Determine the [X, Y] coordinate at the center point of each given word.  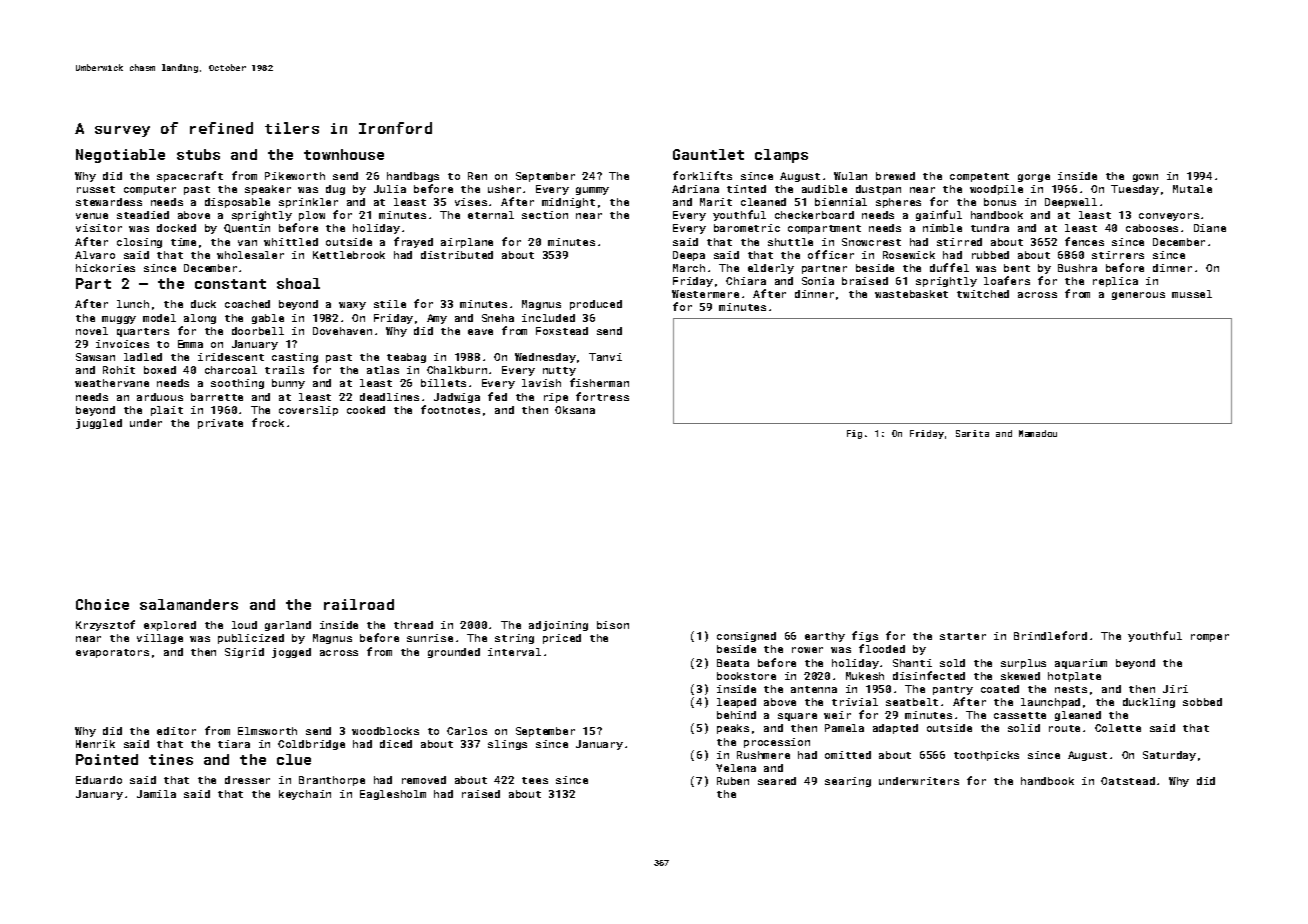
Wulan [850, 176]
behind [736, 715]
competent [979, 177]
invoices [122, 344]
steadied [143, 215]
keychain [305, 795]
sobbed [1202, 702]
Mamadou [1038, 433]
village [160, 639]
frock [268, 422]
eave [480, 332]
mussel [1192, 294]
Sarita [972, 433]
